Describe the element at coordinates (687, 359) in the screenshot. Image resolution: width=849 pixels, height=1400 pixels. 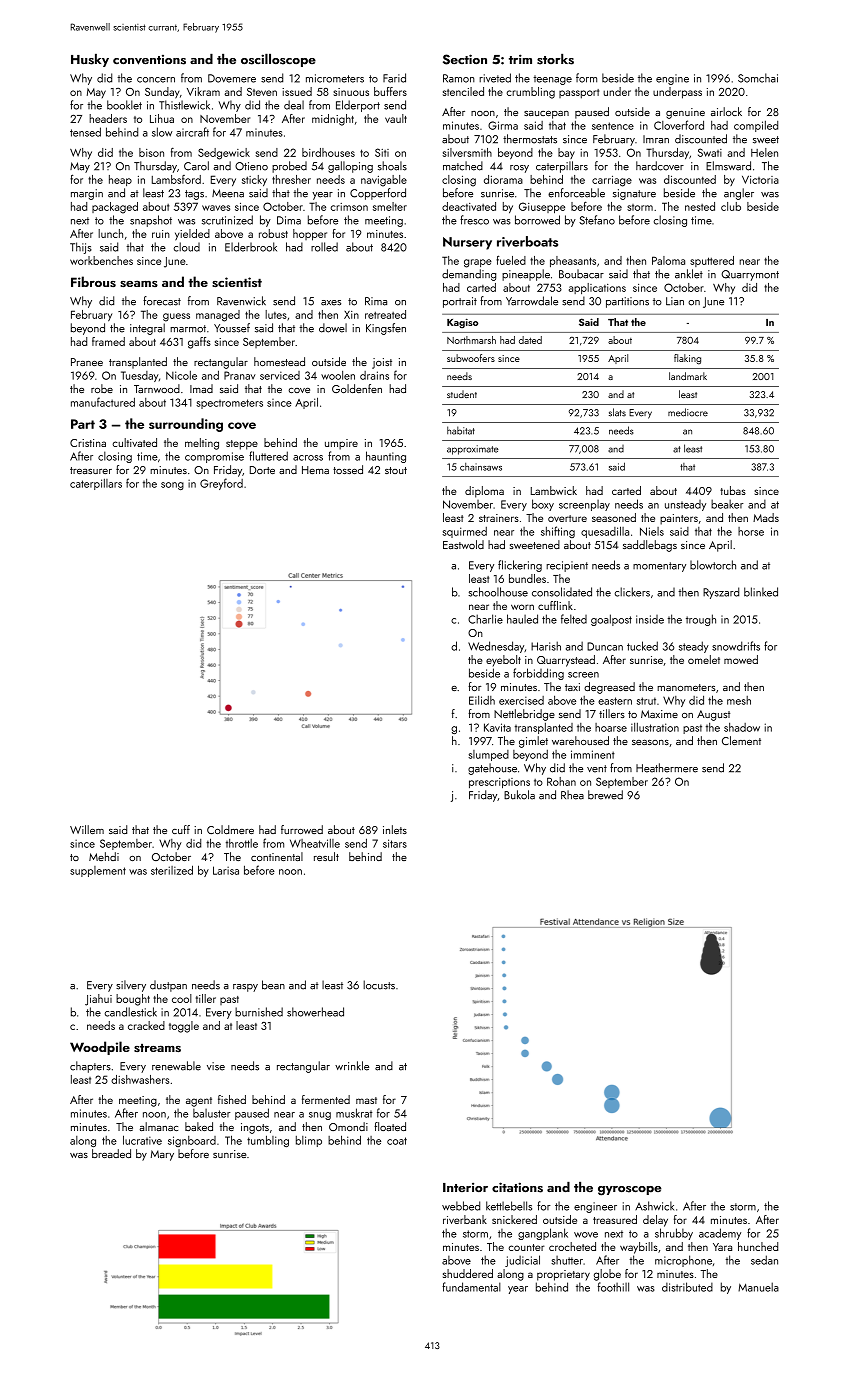
I see `flaking` at that location.
